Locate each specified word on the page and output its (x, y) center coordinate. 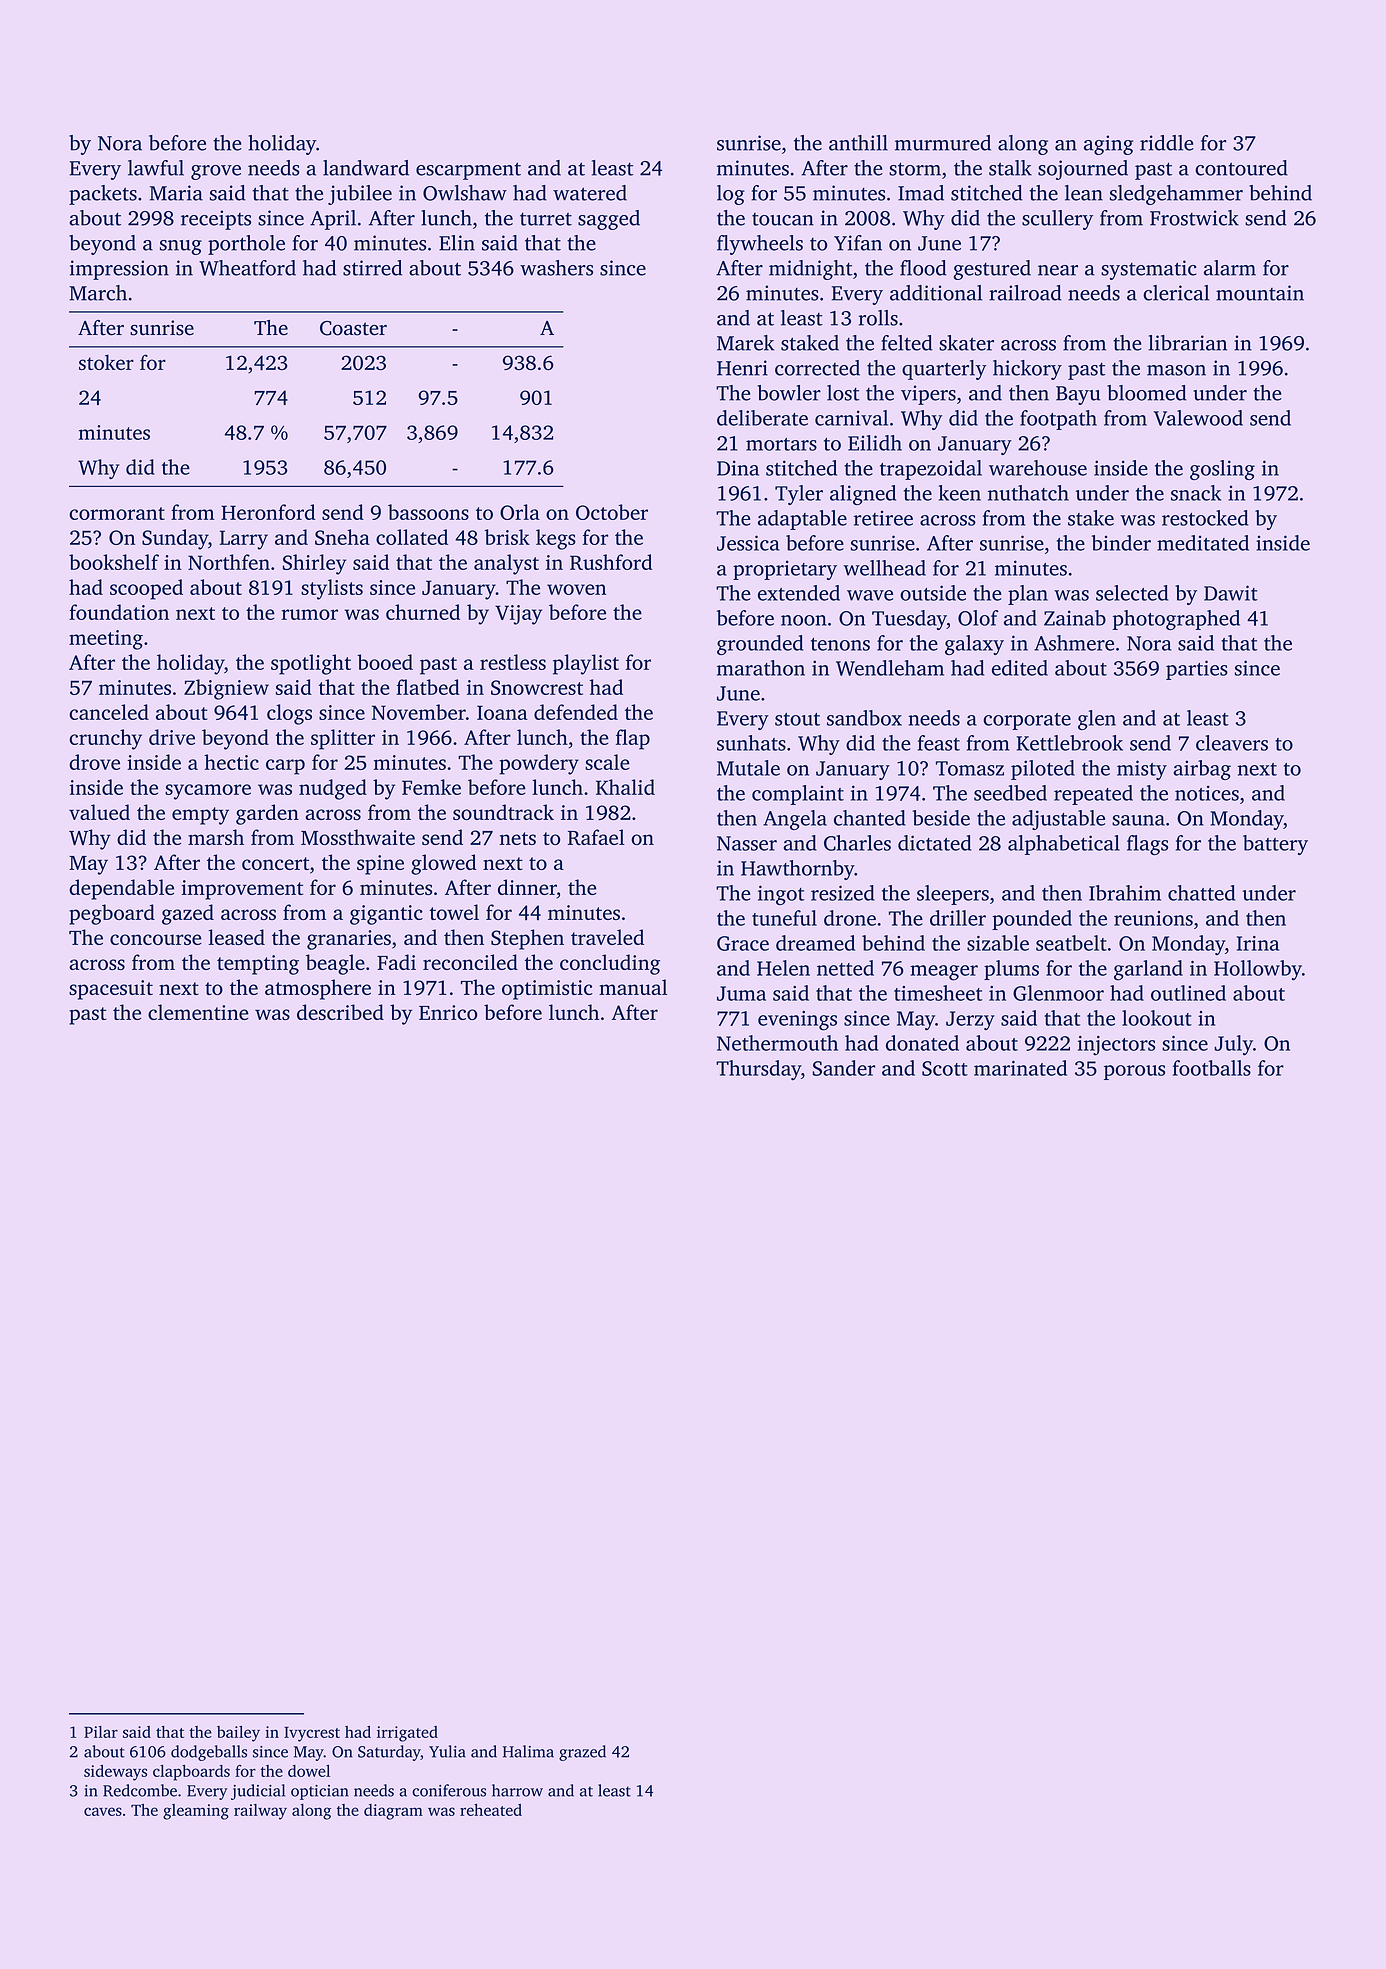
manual (633, 987)
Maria (176, 193)
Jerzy (970, 1021)
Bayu (1078, 395)
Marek (745, 343)
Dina (738, 468)
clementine (198, 1012)
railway (260, 1812)
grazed (582, 1753)
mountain (1260, 293)
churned (423, 612)
